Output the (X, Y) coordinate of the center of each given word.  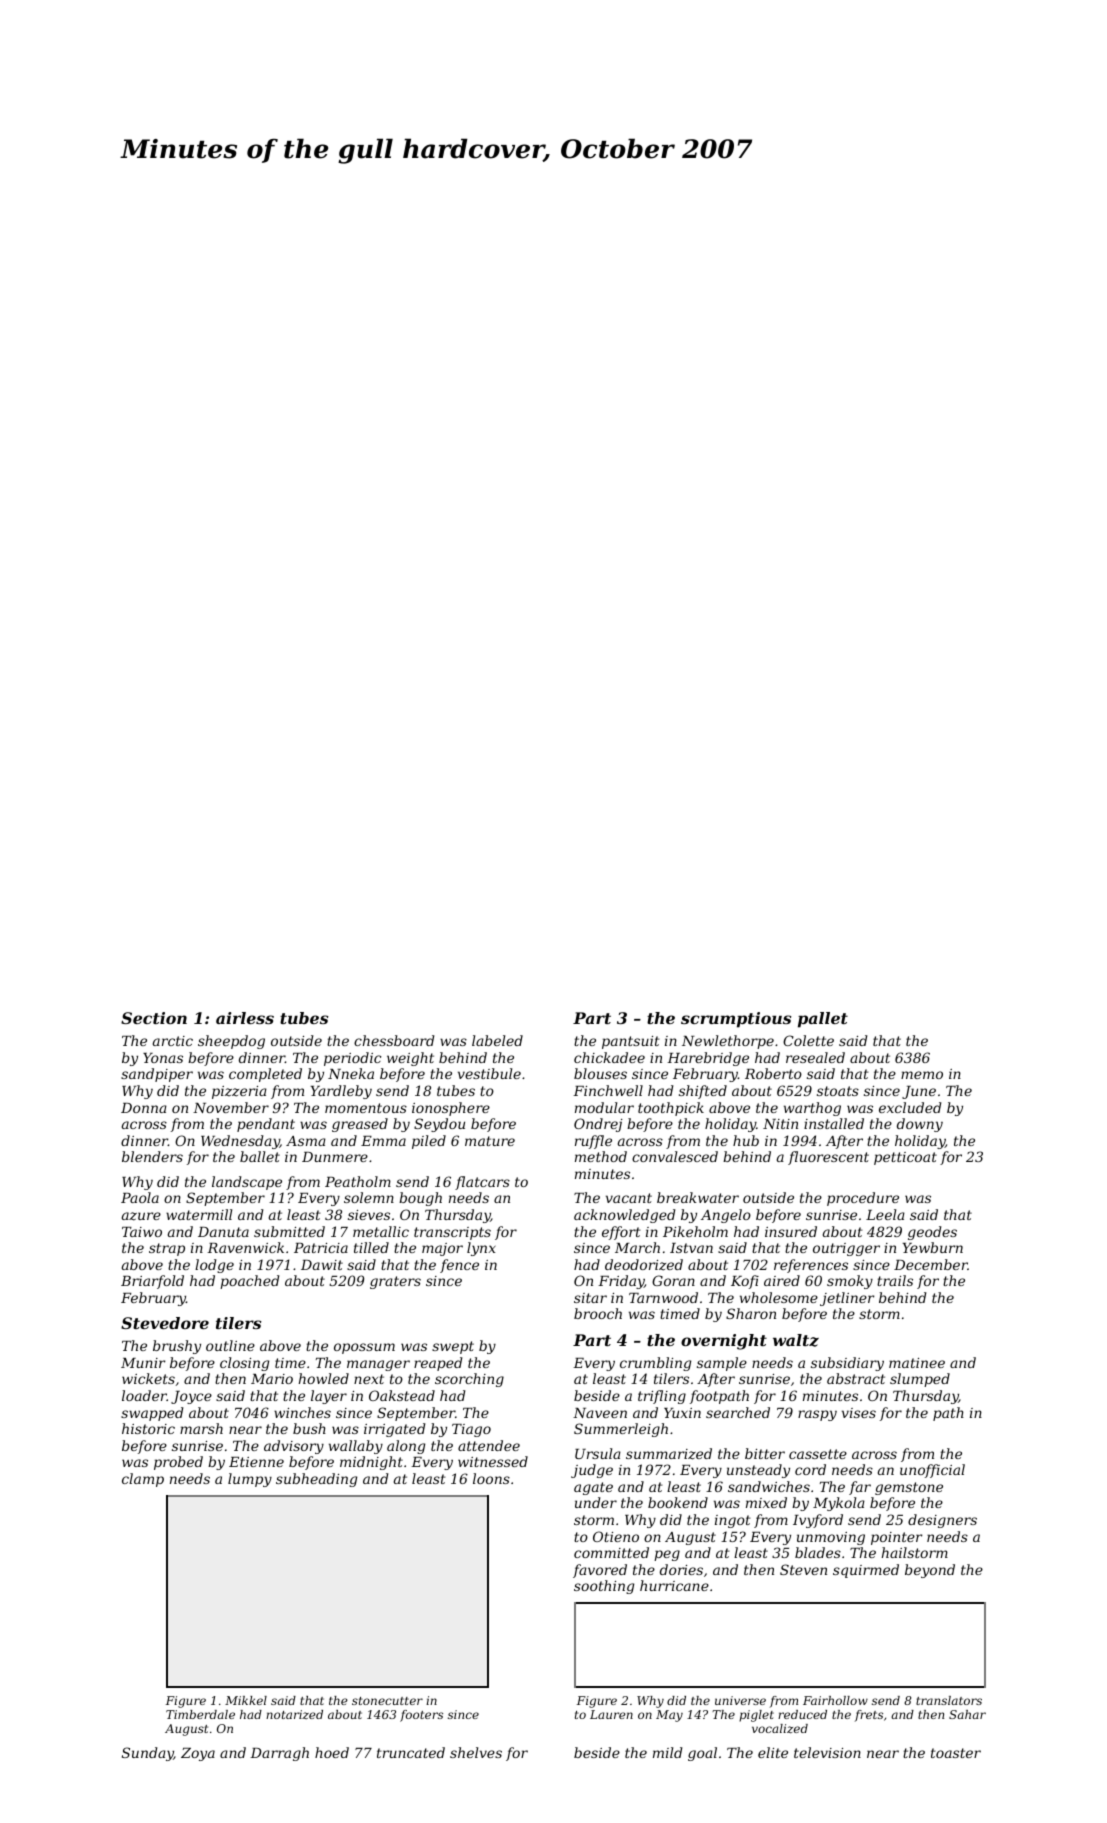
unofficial (932, 1471)
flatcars (482, 1183)
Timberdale (200, 1714)
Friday (621, 1282)
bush (309, 1428)
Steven (803, 1569)
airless (245, 1018)
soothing (604, 1587)
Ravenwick (245, 1247)
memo (922, 1075)
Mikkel (246, 1700)
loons (491, 1478)
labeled (497, 1040)
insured (791, 1231)
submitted (289, 1231)
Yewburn (932, 1247)
